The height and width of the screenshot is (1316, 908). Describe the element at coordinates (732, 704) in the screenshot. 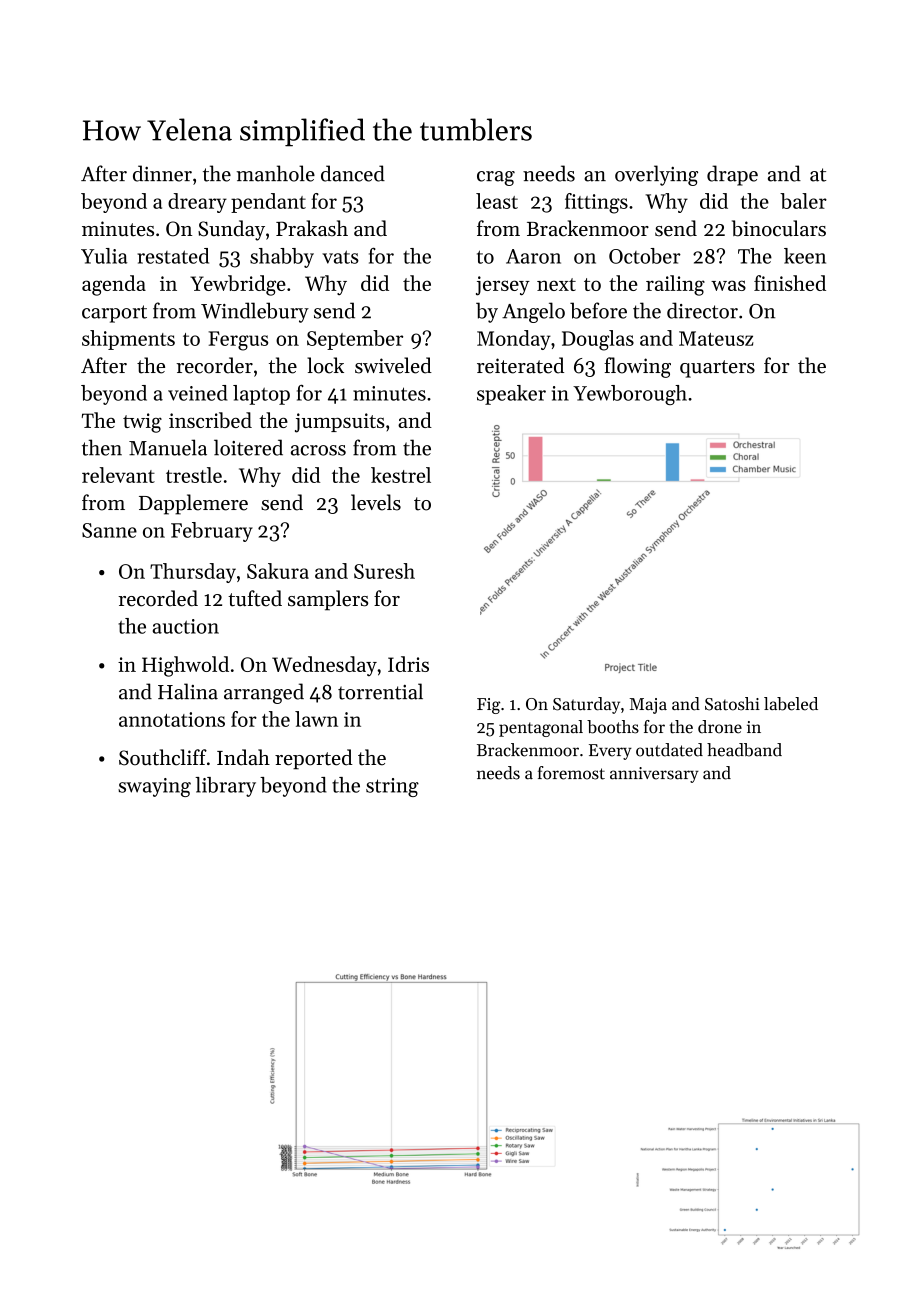

I see `Satoshi` at that location.
